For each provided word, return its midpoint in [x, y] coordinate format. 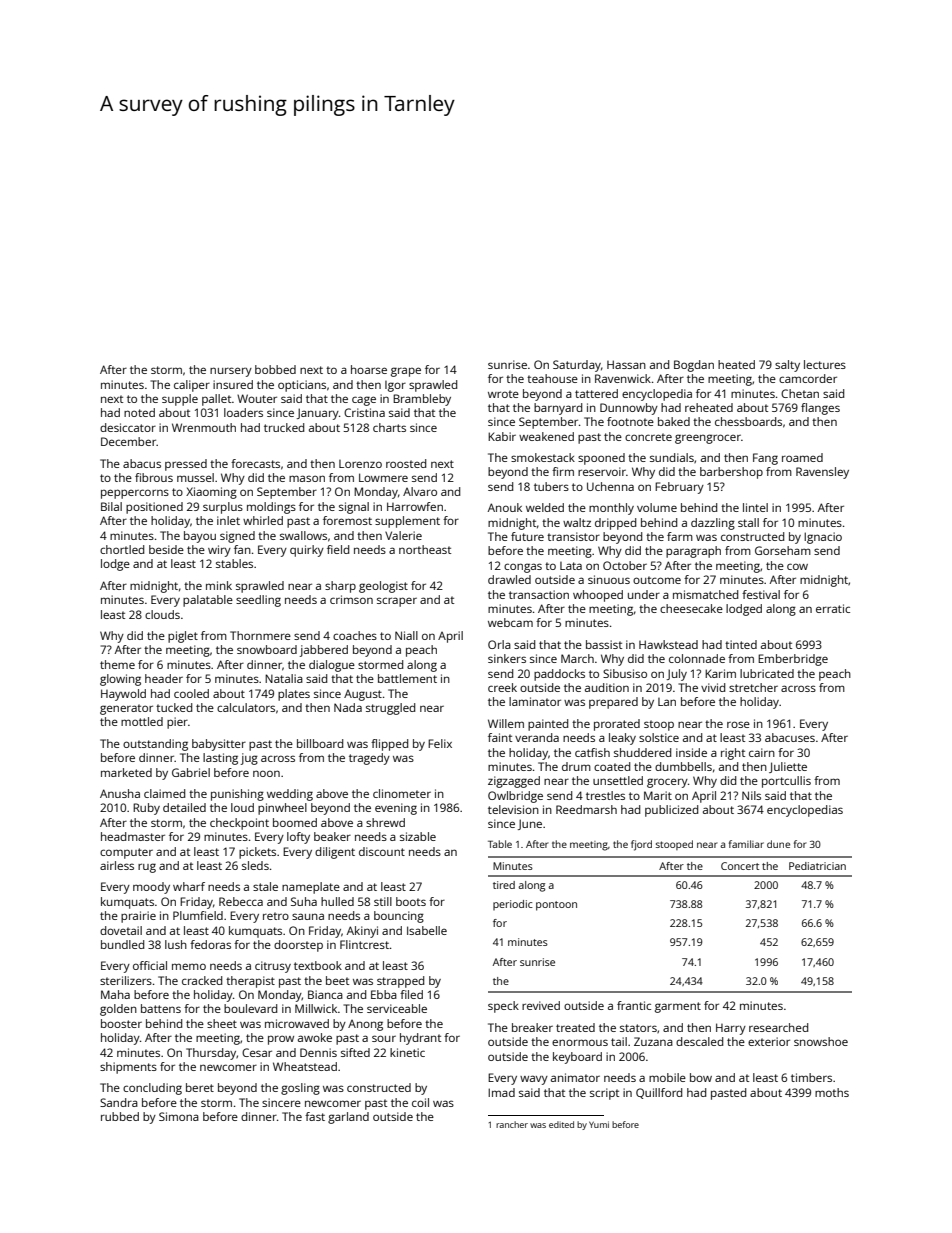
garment [678, 1007]
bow [701, 1077]
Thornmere [260, 635]
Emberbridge [793, 660]
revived [541, 1005]
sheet [222, 1023]
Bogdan [694, 366]
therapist [250, 982]
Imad [501, 1092]
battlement [407, 678]
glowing [120, 680]
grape [406, 372]
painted [548, 725]
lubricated [767, 673]
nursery [231, 372]
